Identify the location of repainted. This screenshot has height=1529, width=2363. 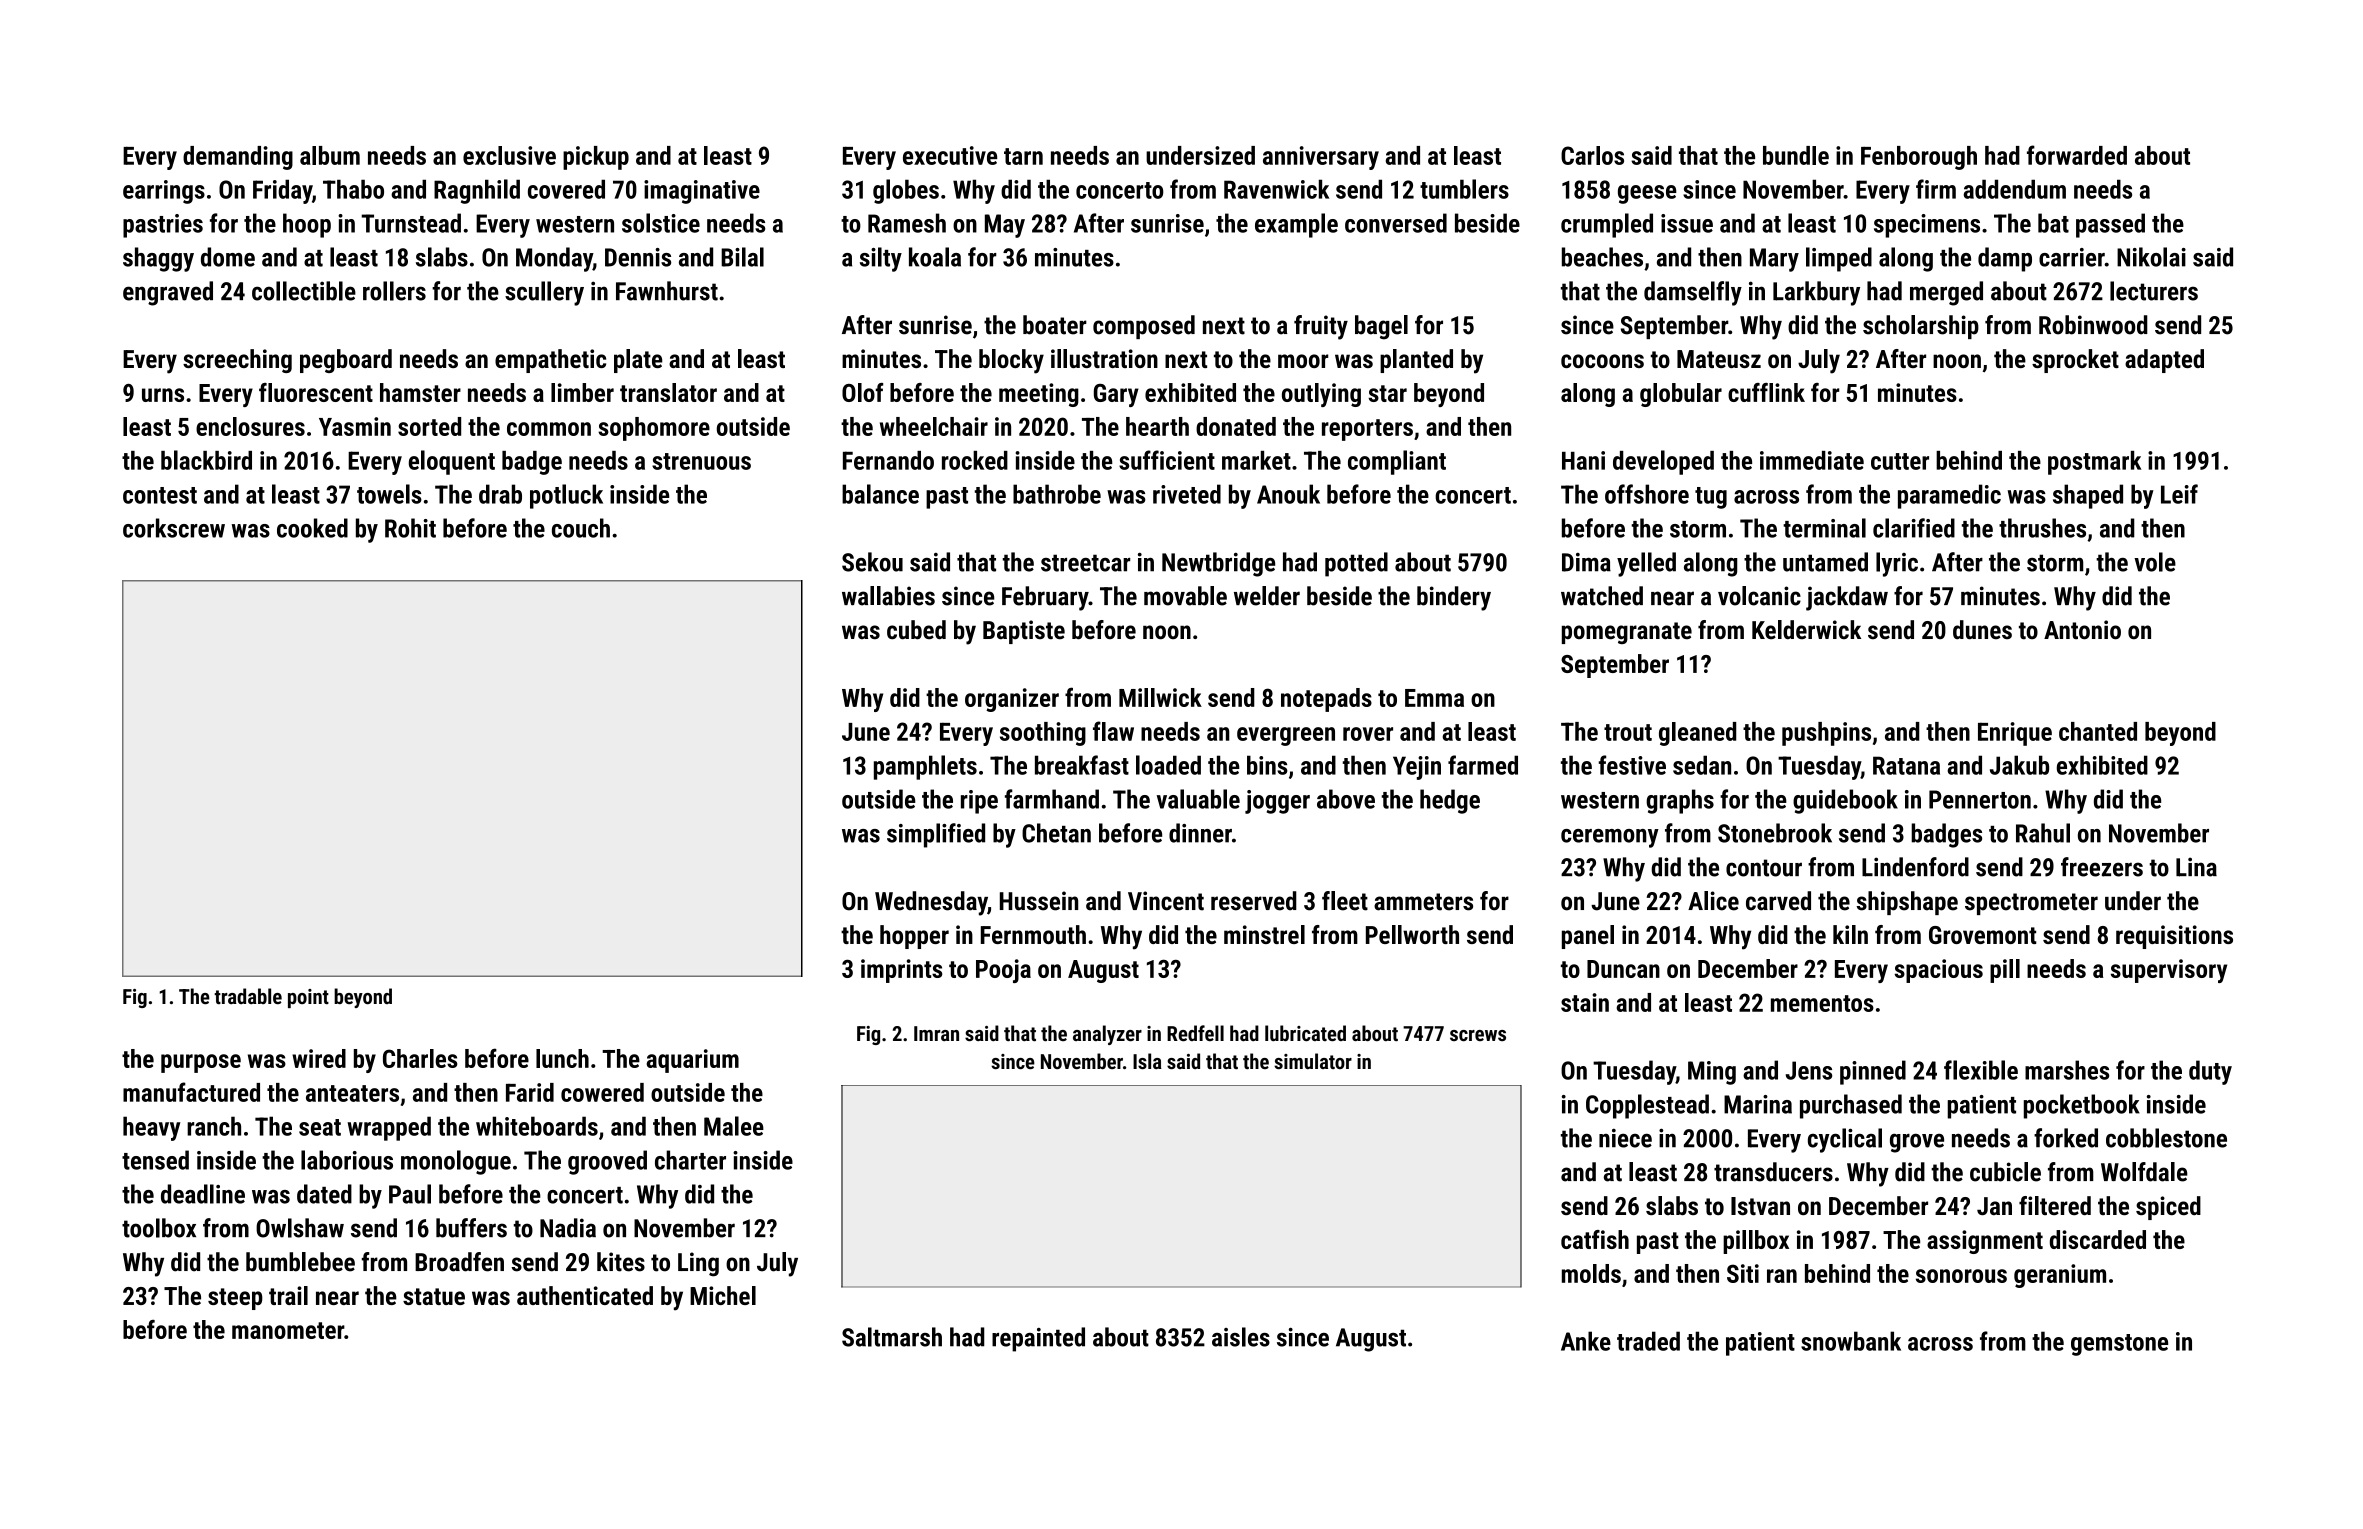
(1038, 1339).
